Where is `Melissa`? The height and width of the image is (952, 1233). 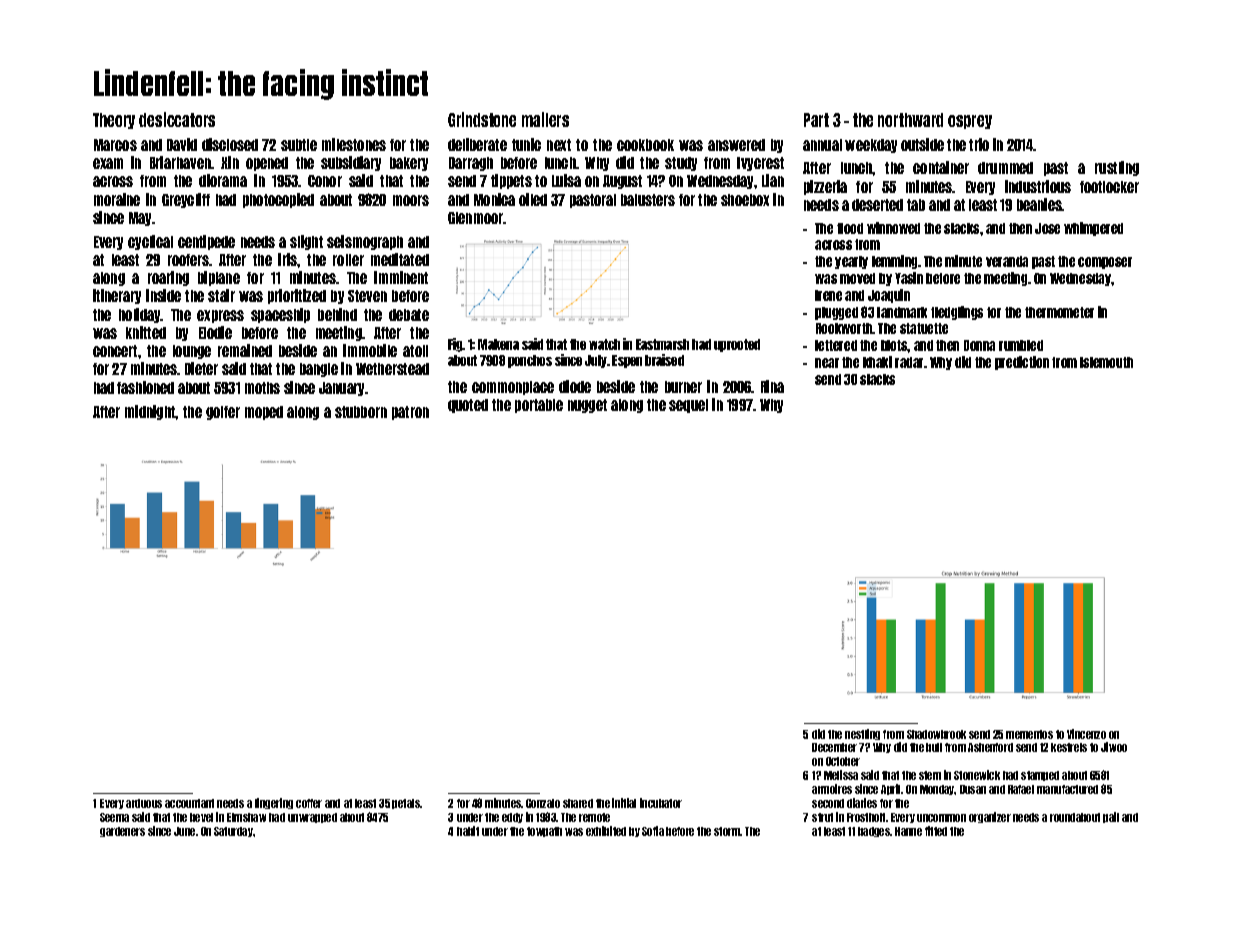 Melissa is located at coordinates (841, 775).
